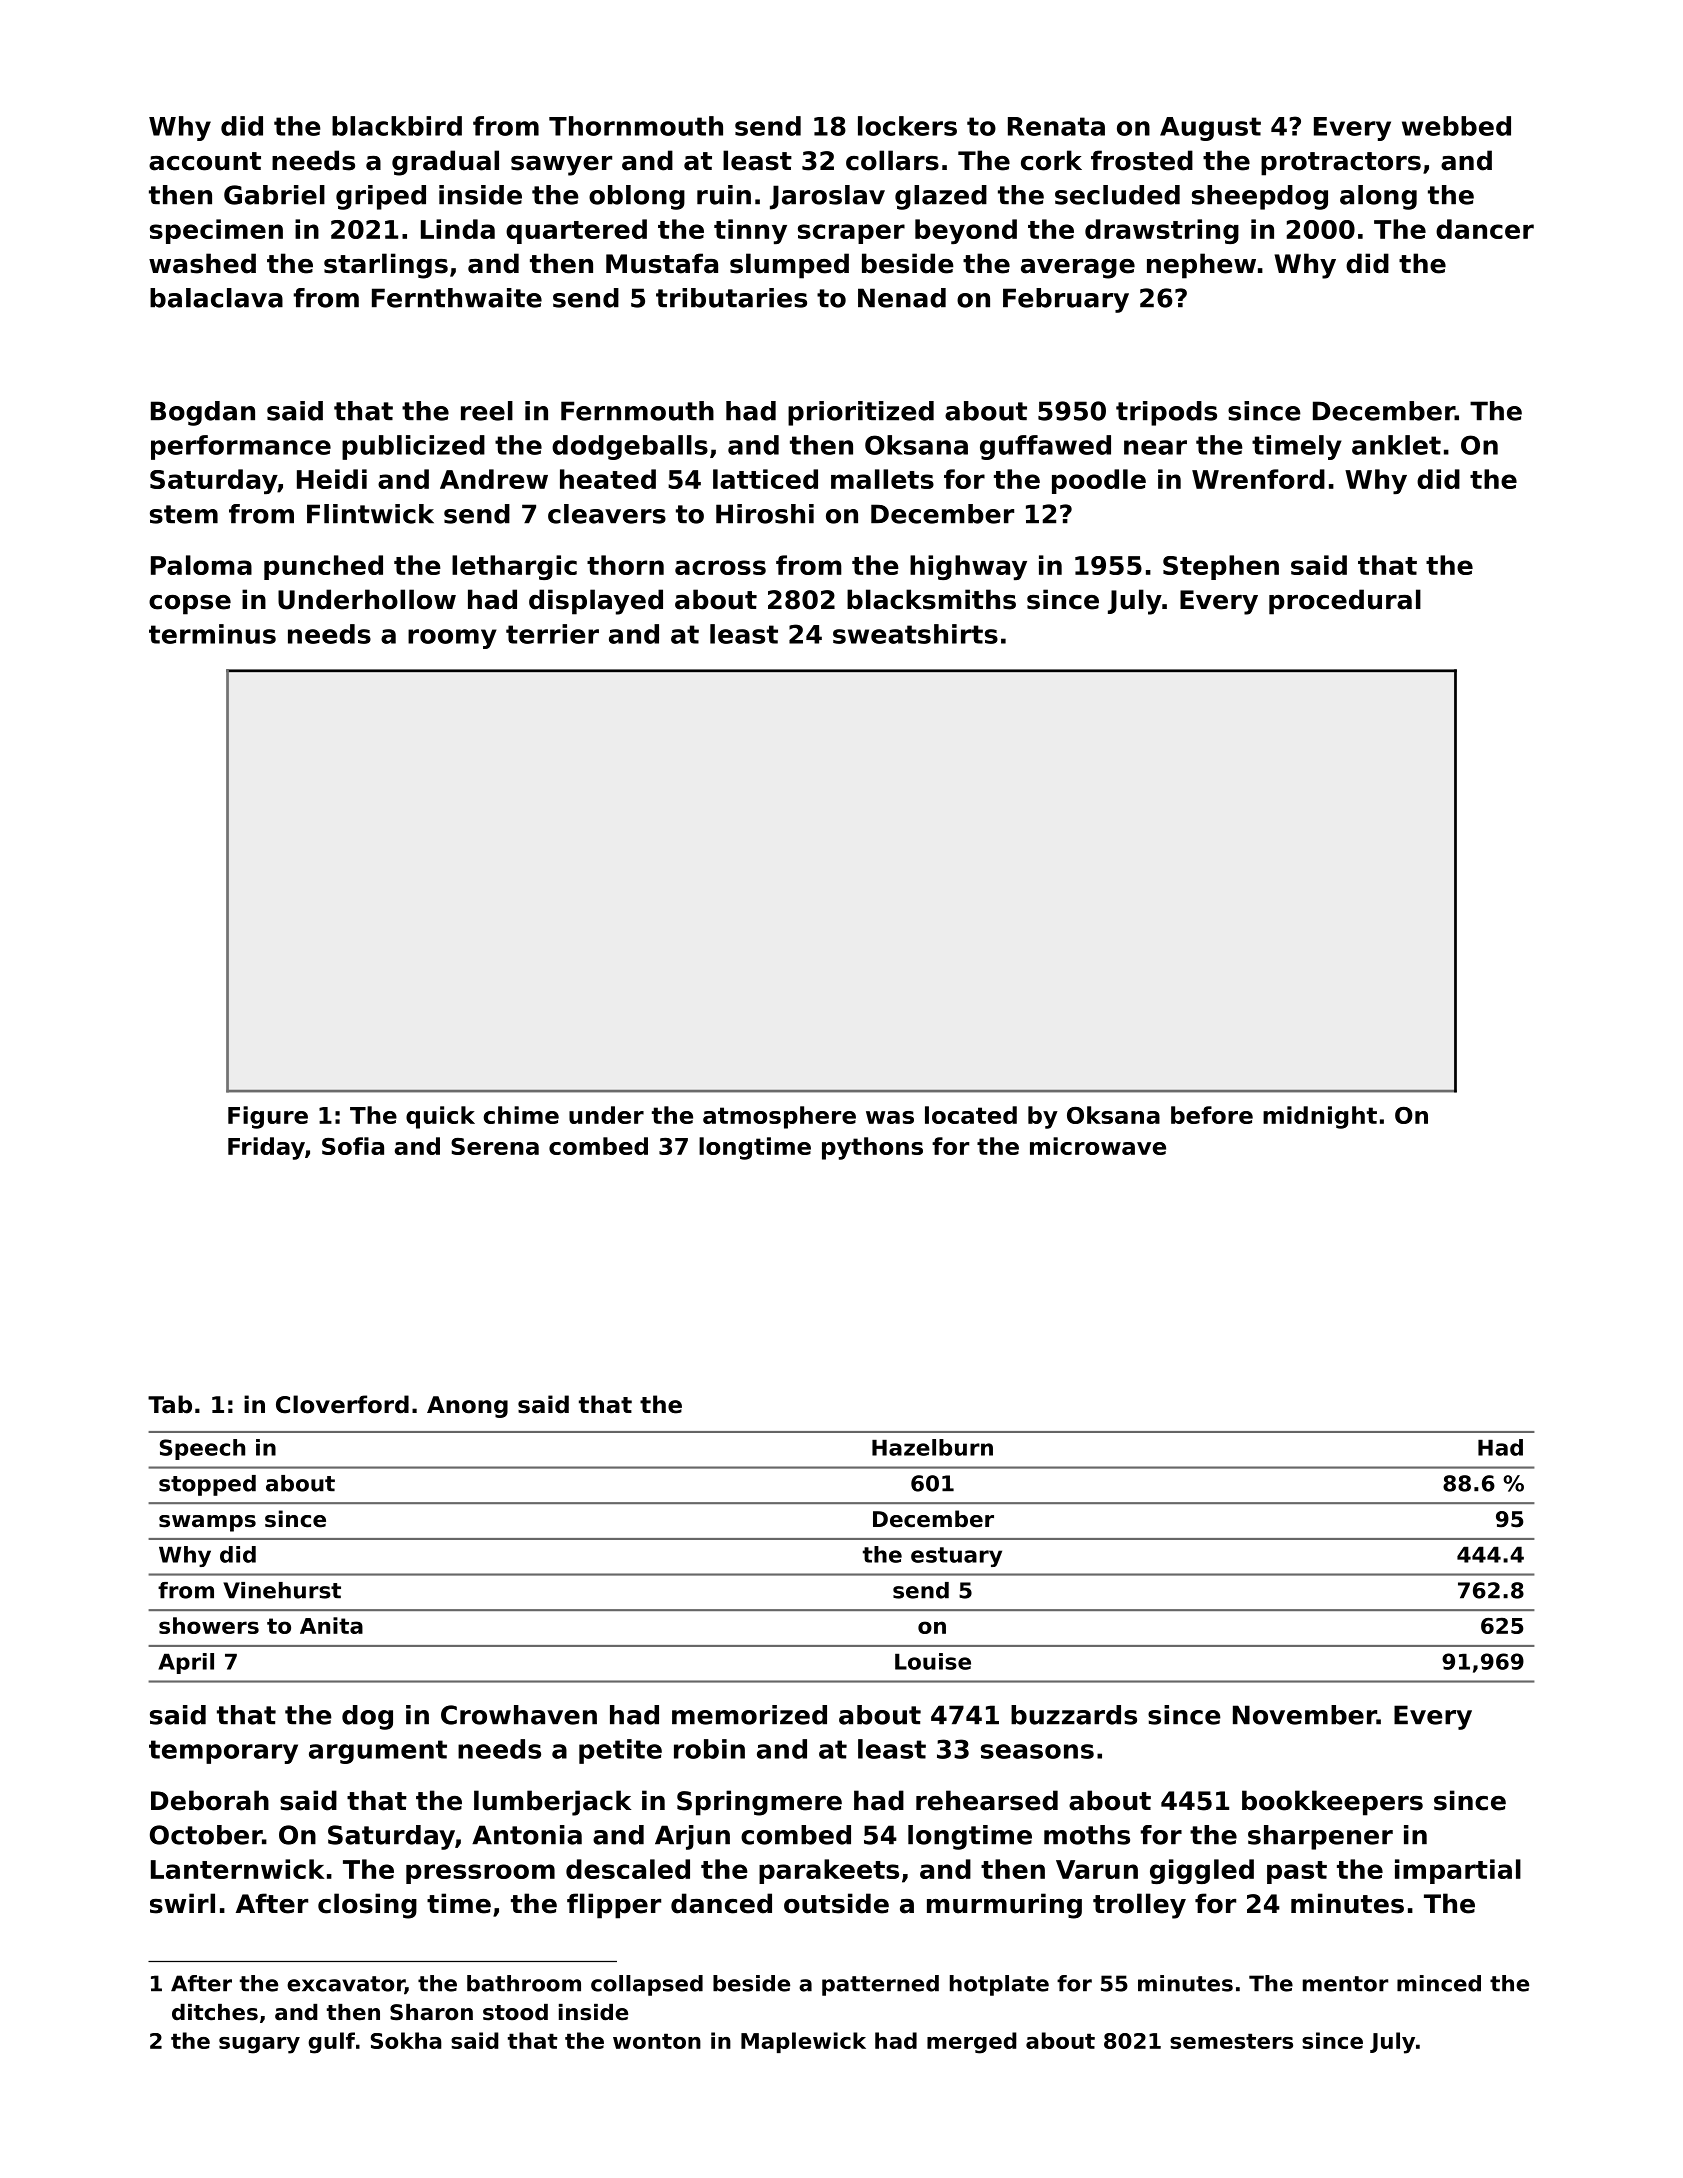 The image size is (1683, 2178). Describe the element at coordinates (216, 231) in the screenshot. I see `specimen` at that location.
